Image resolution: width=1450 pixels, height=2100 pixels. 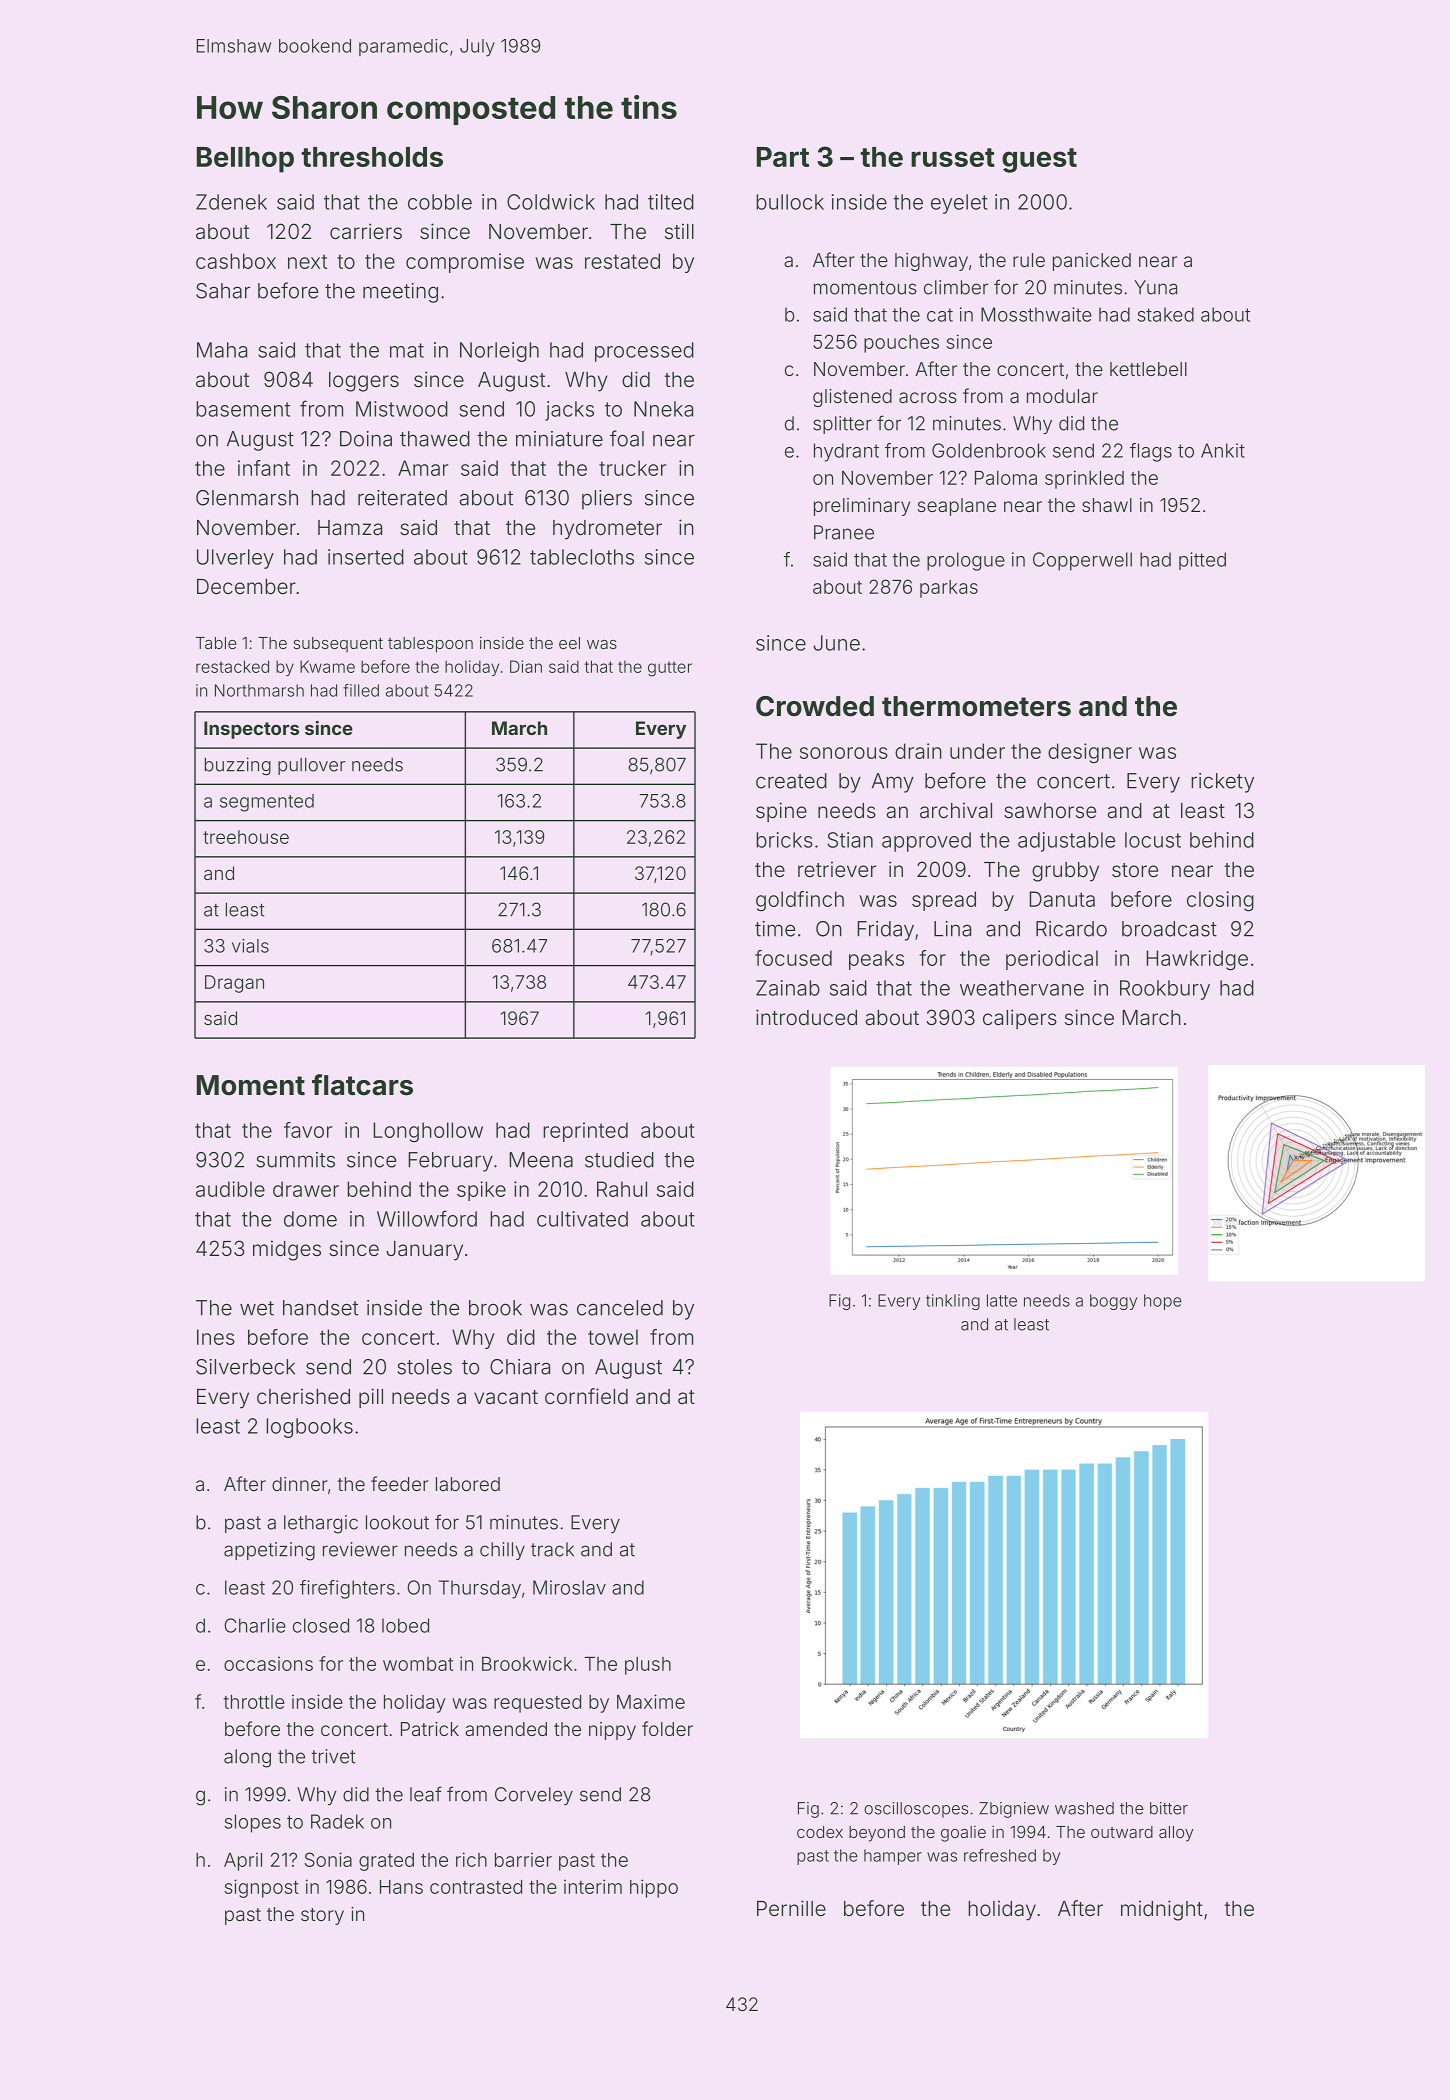 What do you see at coordinates (337, 1821) in the document?
I see `Radek` at bounding box center [337, 1821].
